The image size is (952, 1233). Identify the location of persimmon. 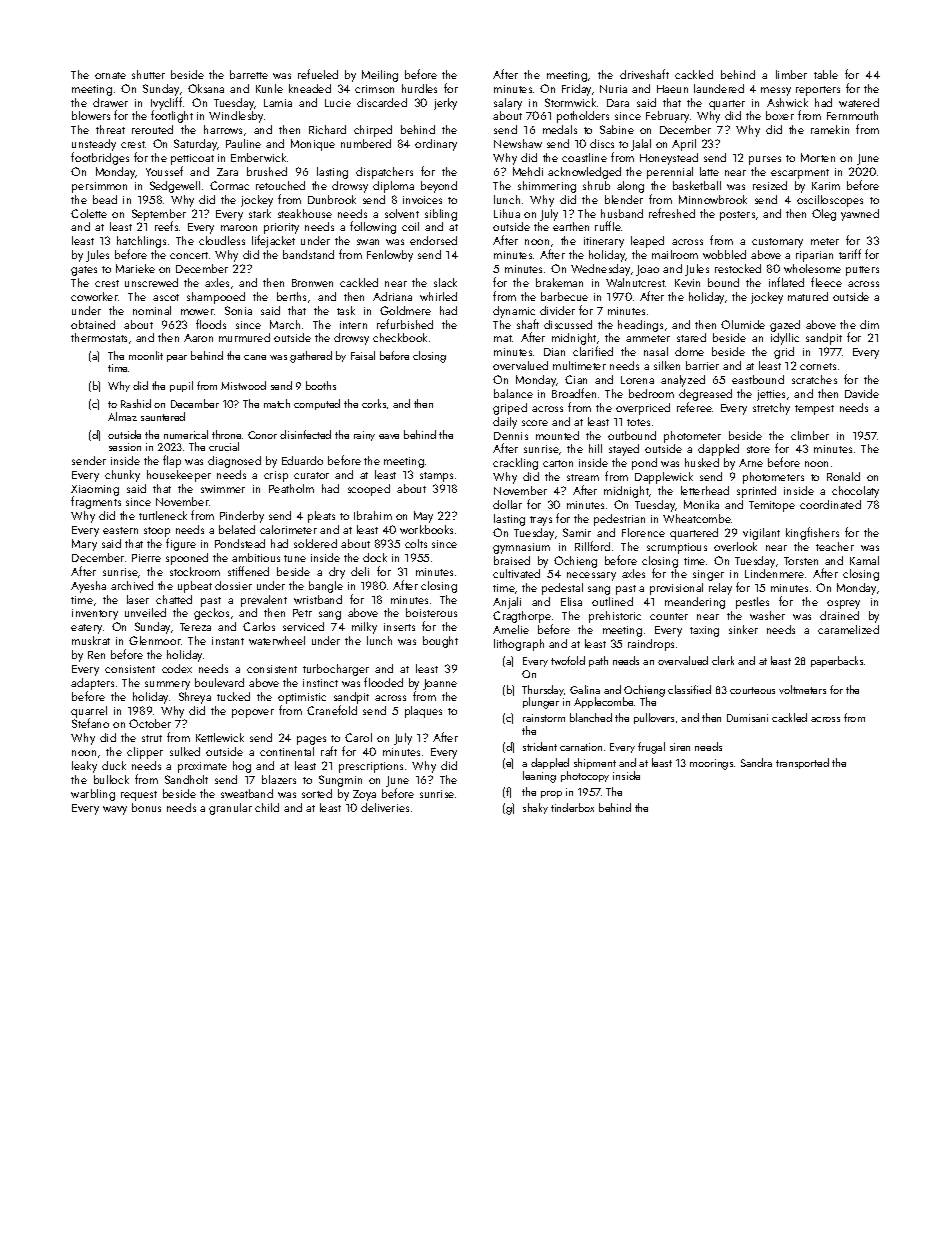
(99, 187).
